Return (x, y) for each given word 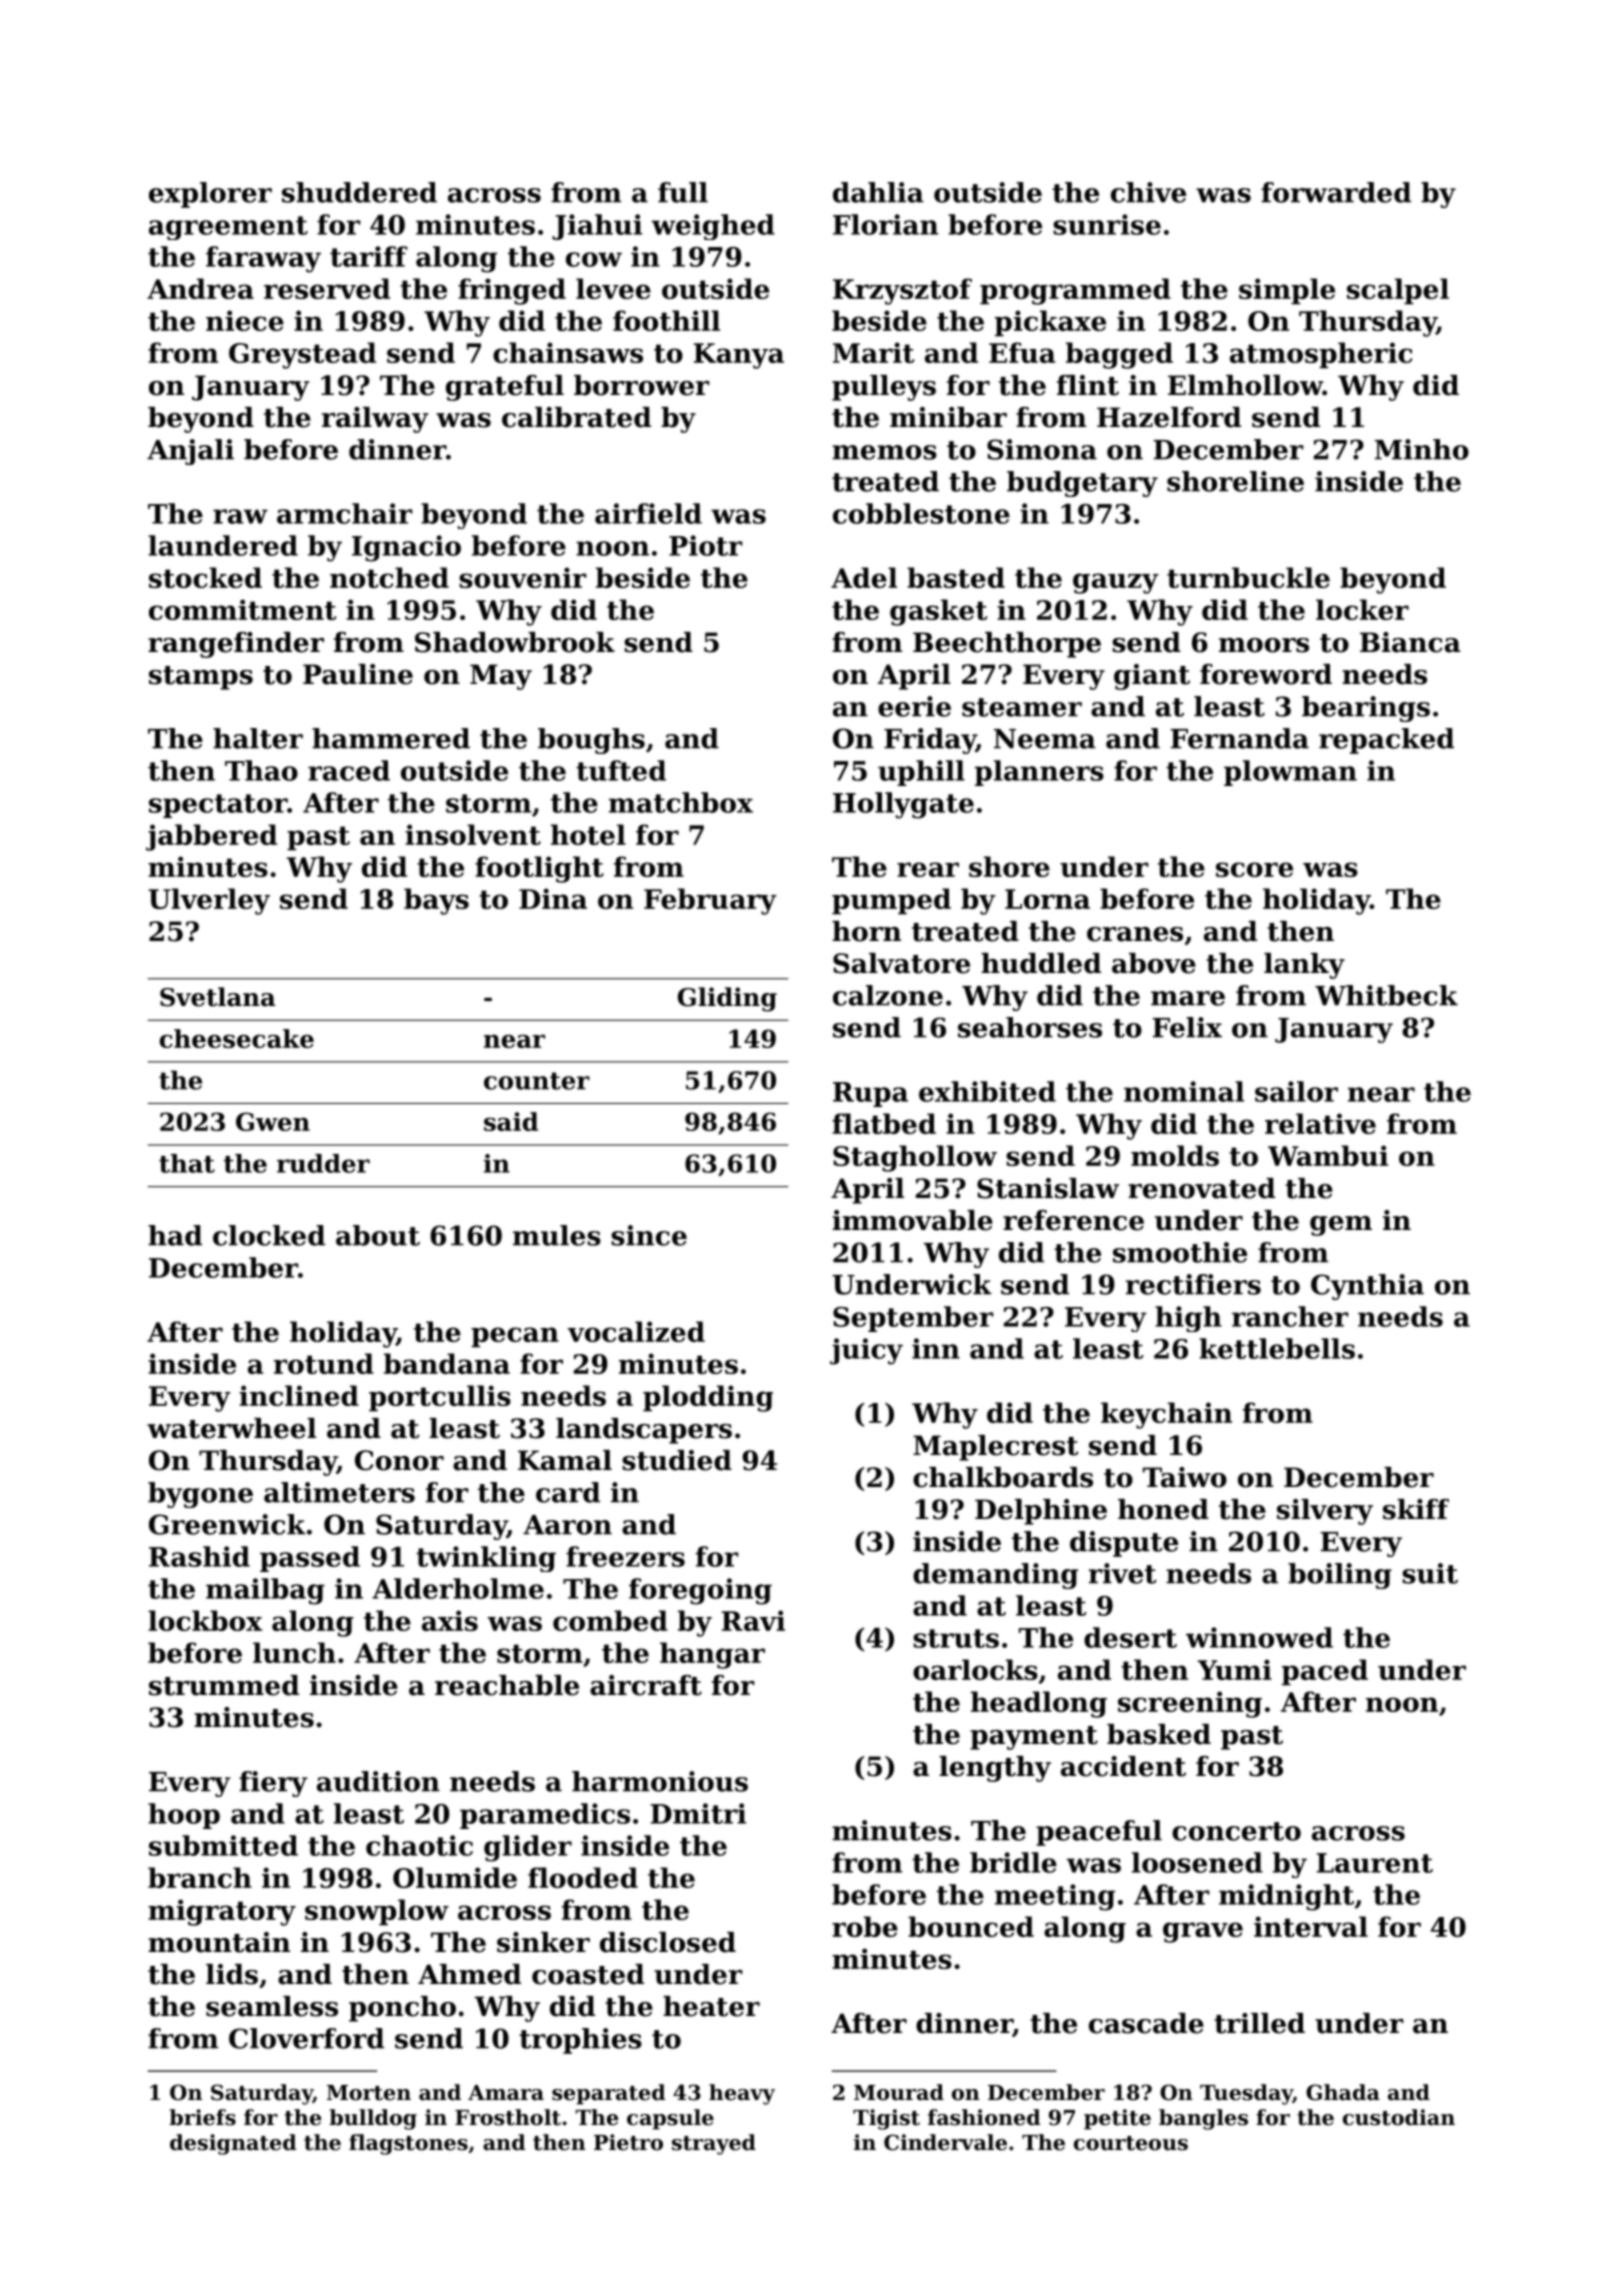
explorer (210, 195)
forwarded (1336, 192)
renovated (1201, 1188)
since (649, 1235)
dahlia (878, 192)
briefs (202, 2117)
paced (1325, 1672)
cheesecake (237, 1038)
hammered (391, 738)
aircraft (646, 1685)
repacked (1386, 741)
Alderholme (458, 1588)
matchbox (681, 802)
